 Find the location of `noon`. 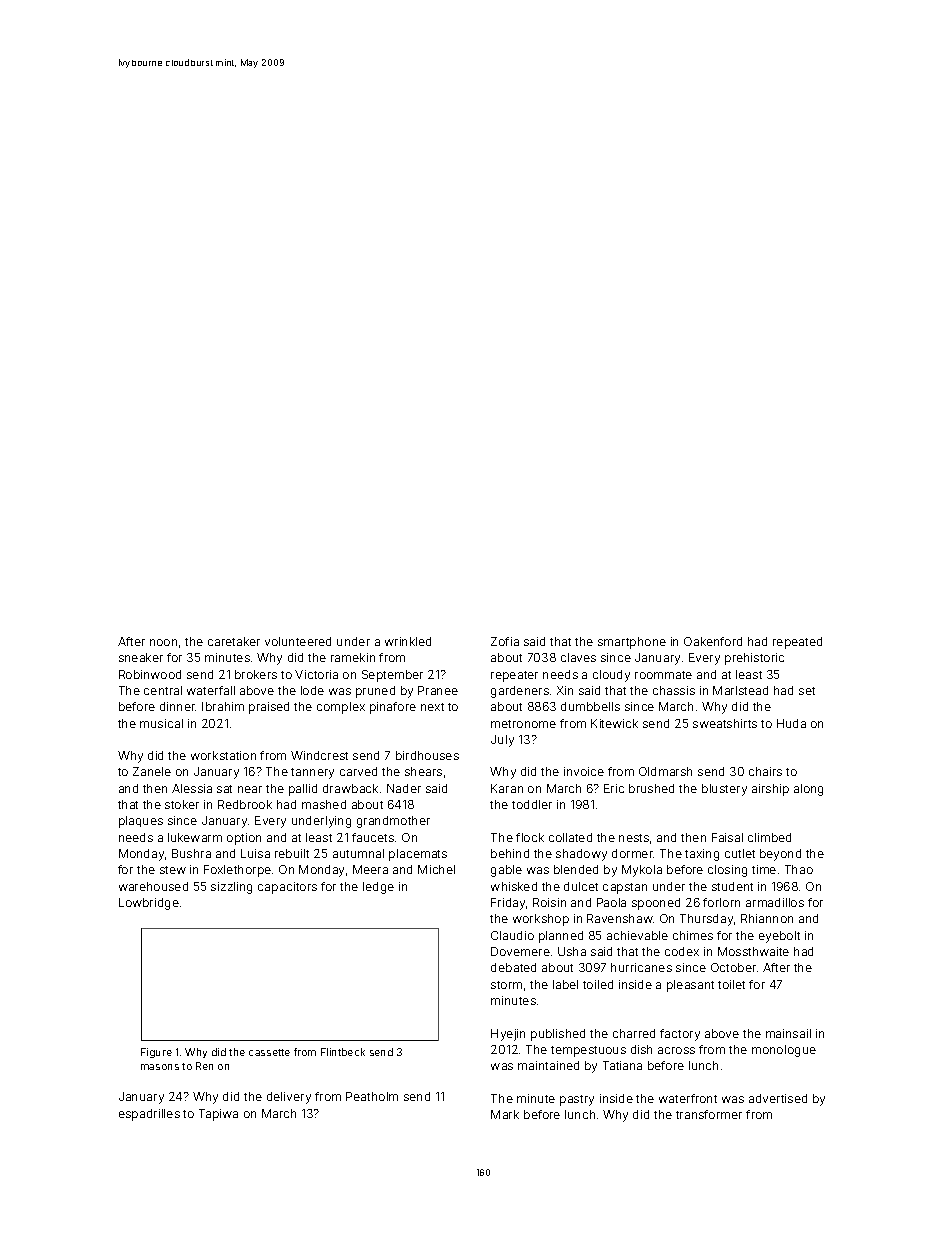

noon is located at coordinates (163, 642).
